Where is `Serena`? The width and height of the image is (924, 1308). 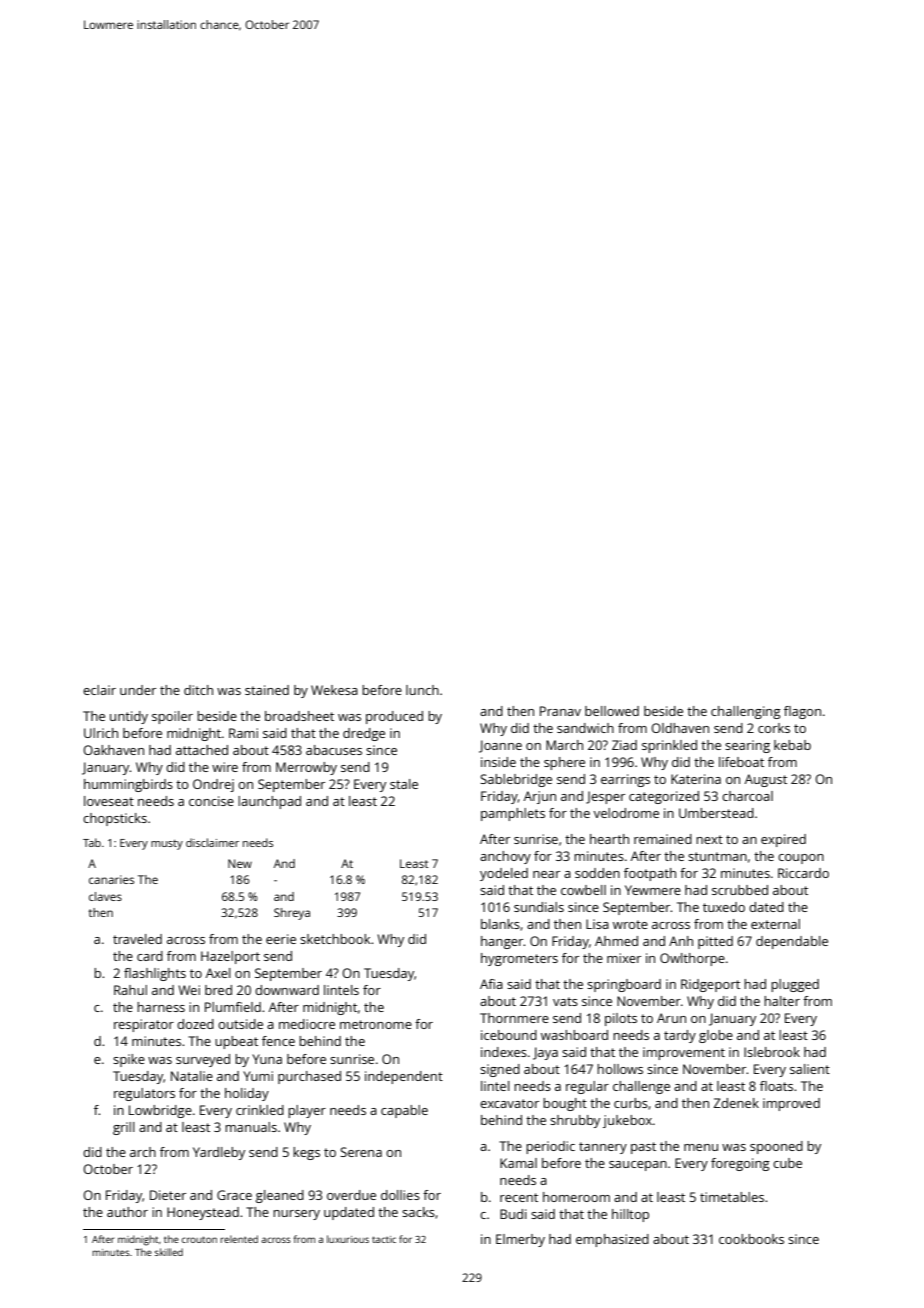 Serena is located at coordinates (361, 1152).
